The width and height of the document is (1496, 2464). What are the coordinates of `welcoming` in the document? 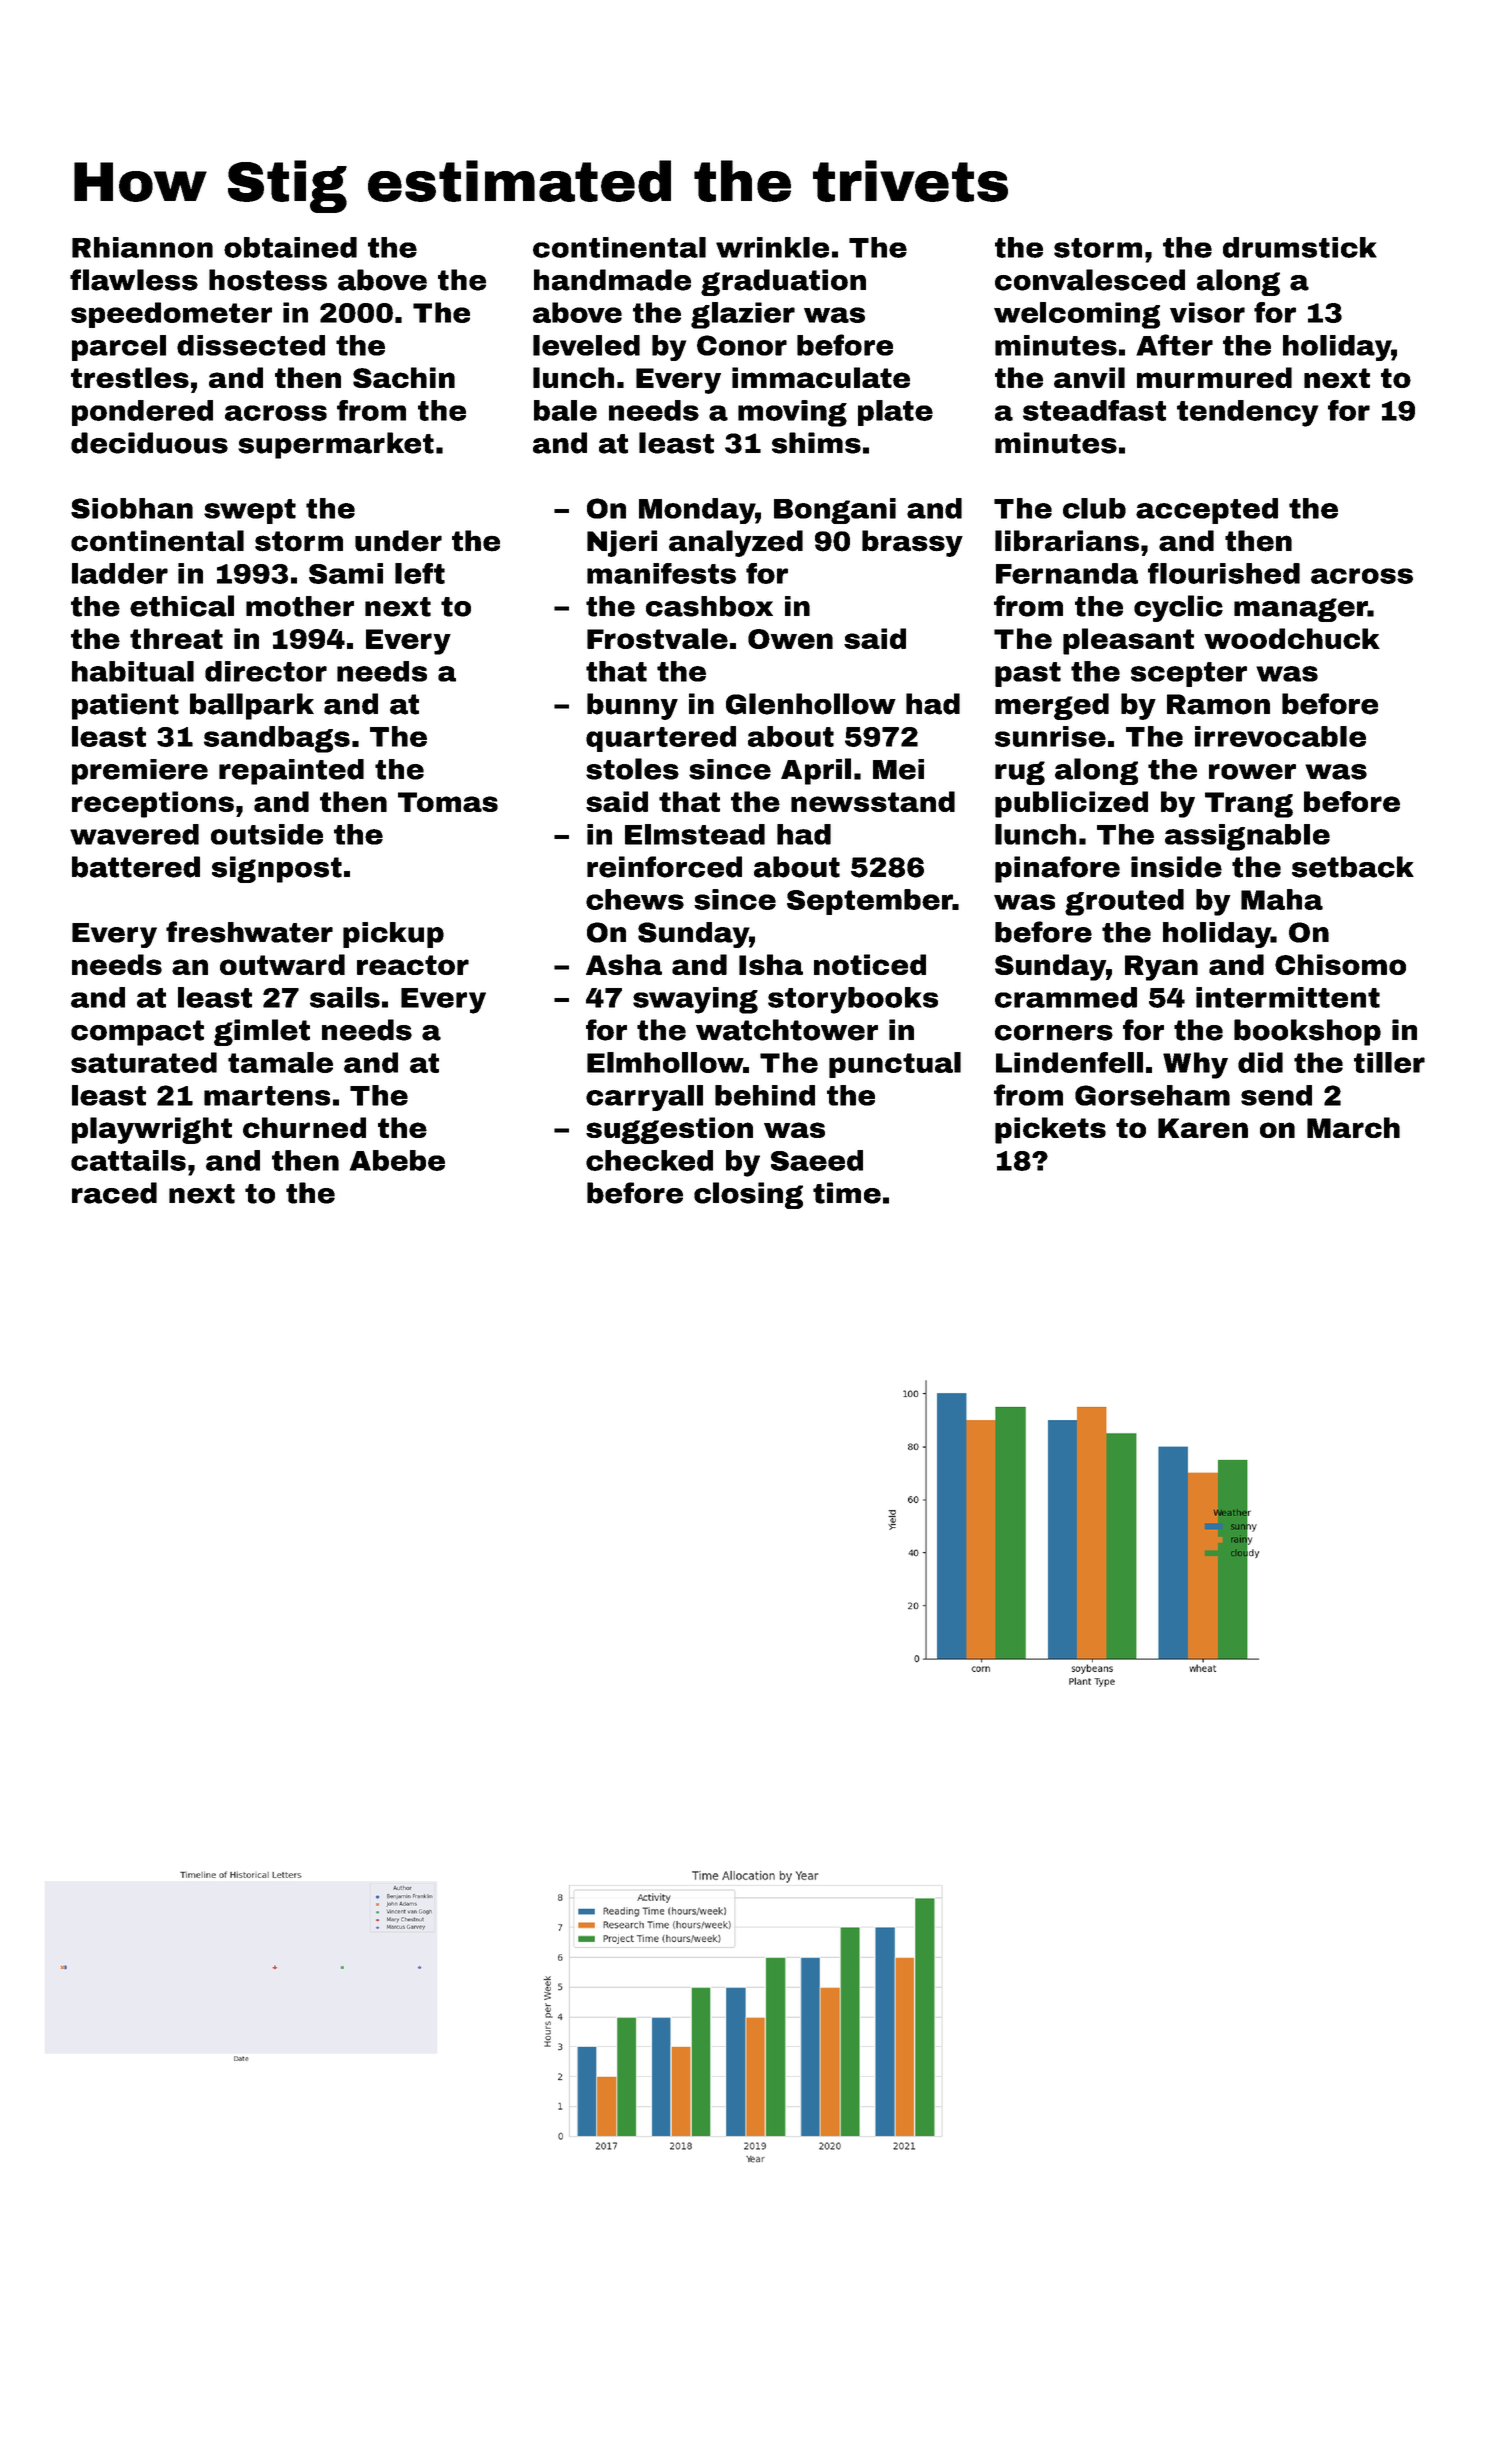 It's located at (1077, 315).
